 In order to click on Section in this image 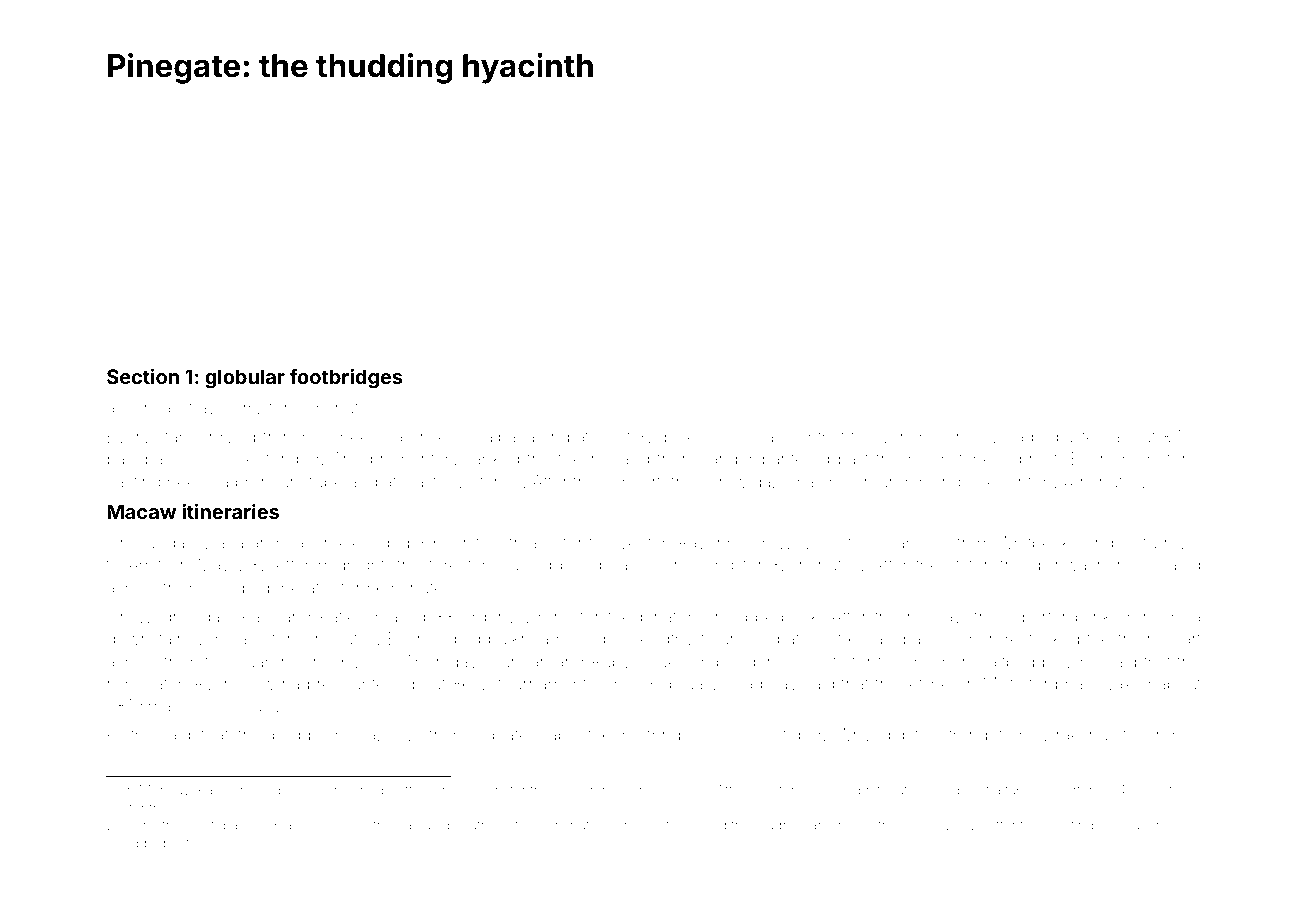, I will do `click(143, 376)`.
